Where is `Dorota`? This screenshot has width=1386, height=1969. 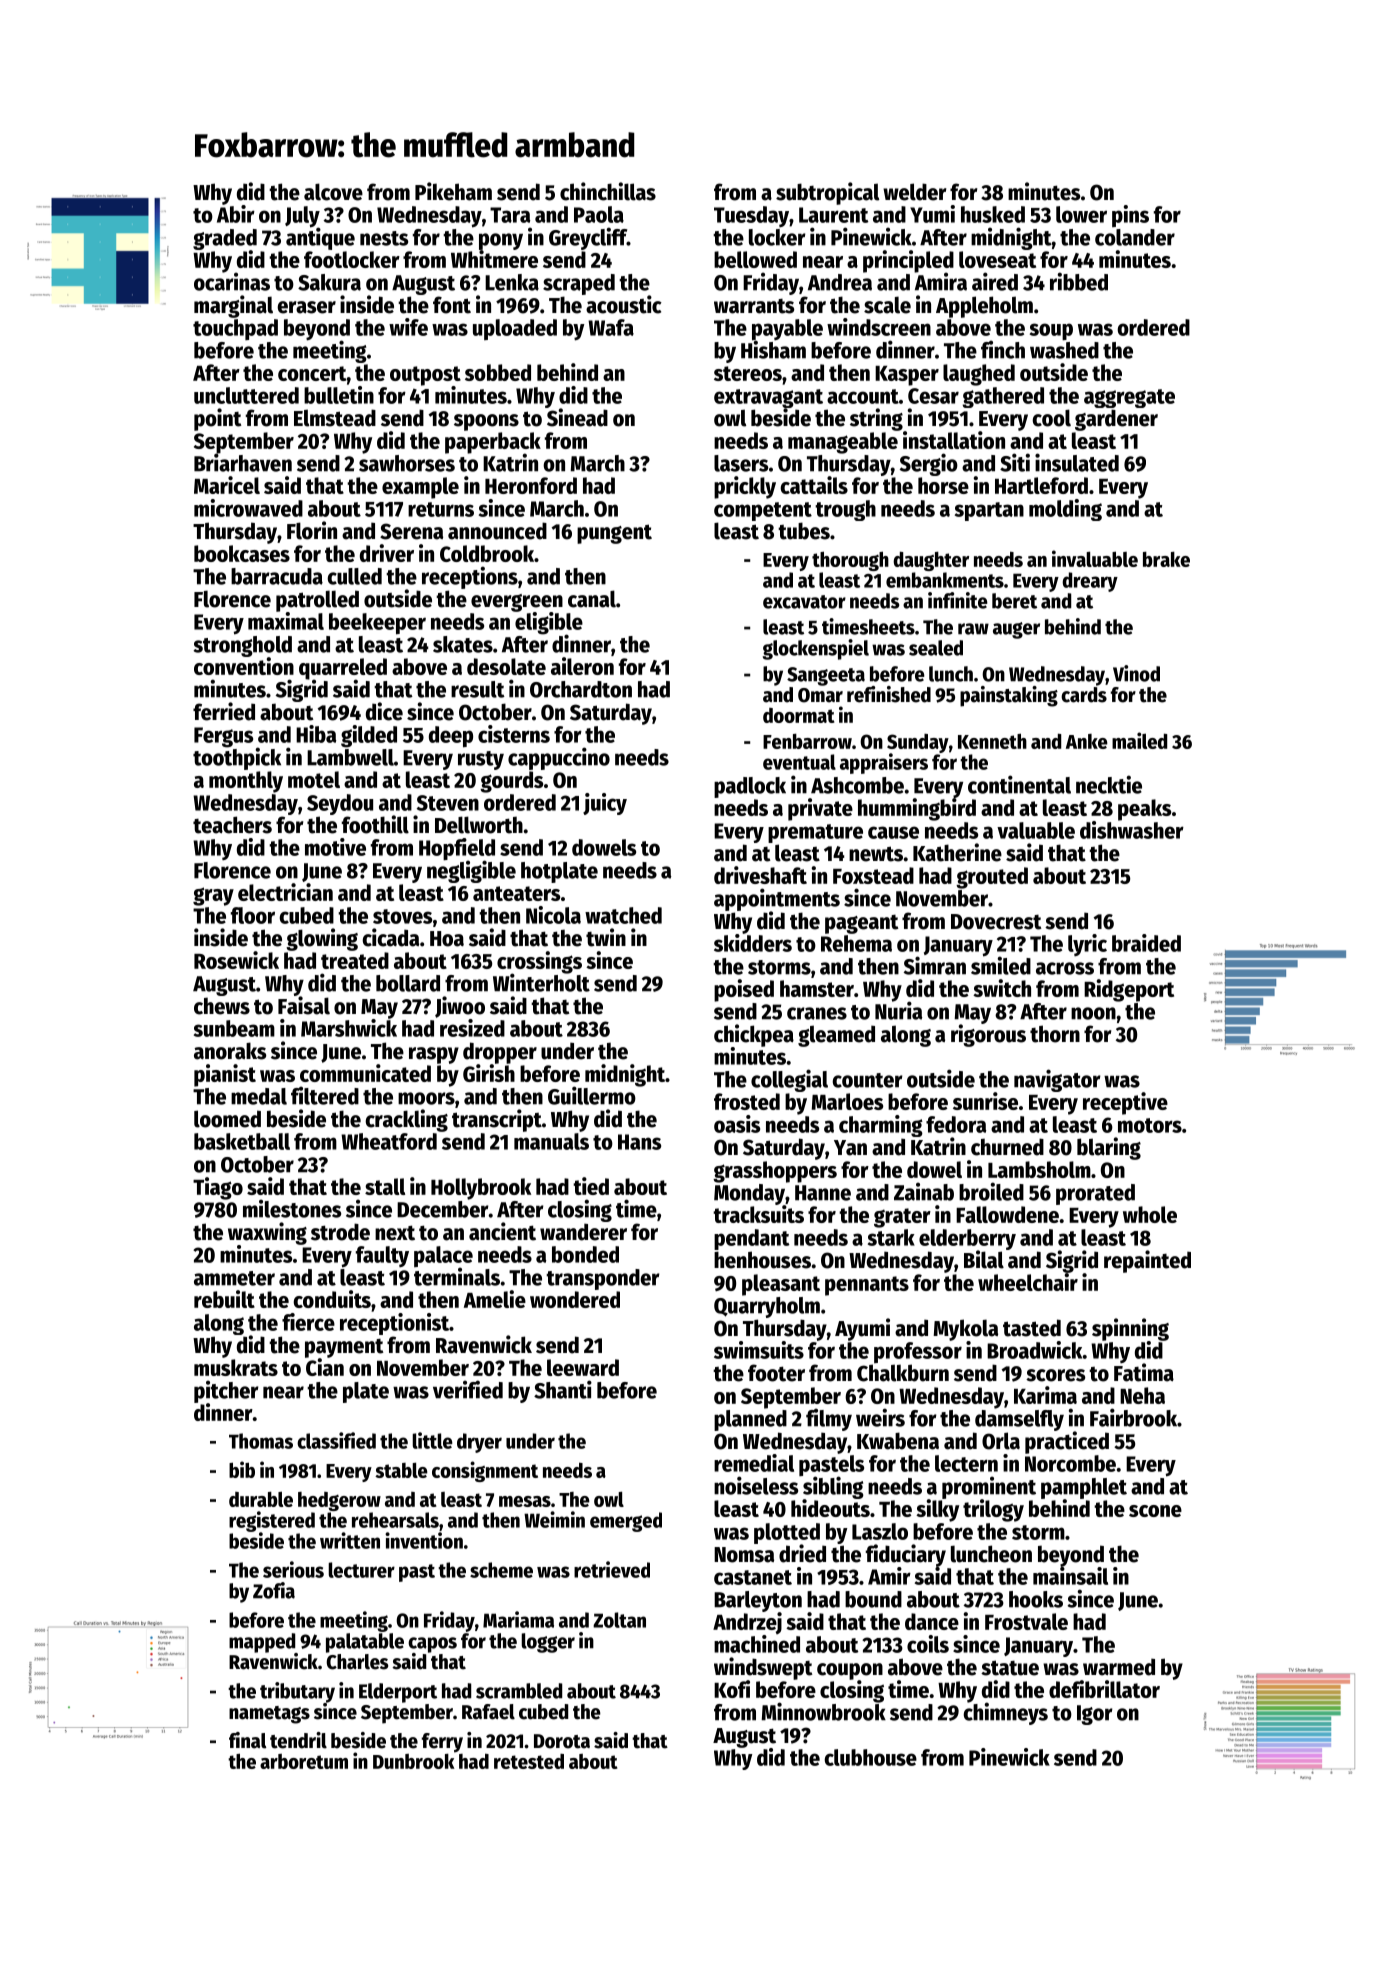 Dorota is located at coordinates (562, 1741).
